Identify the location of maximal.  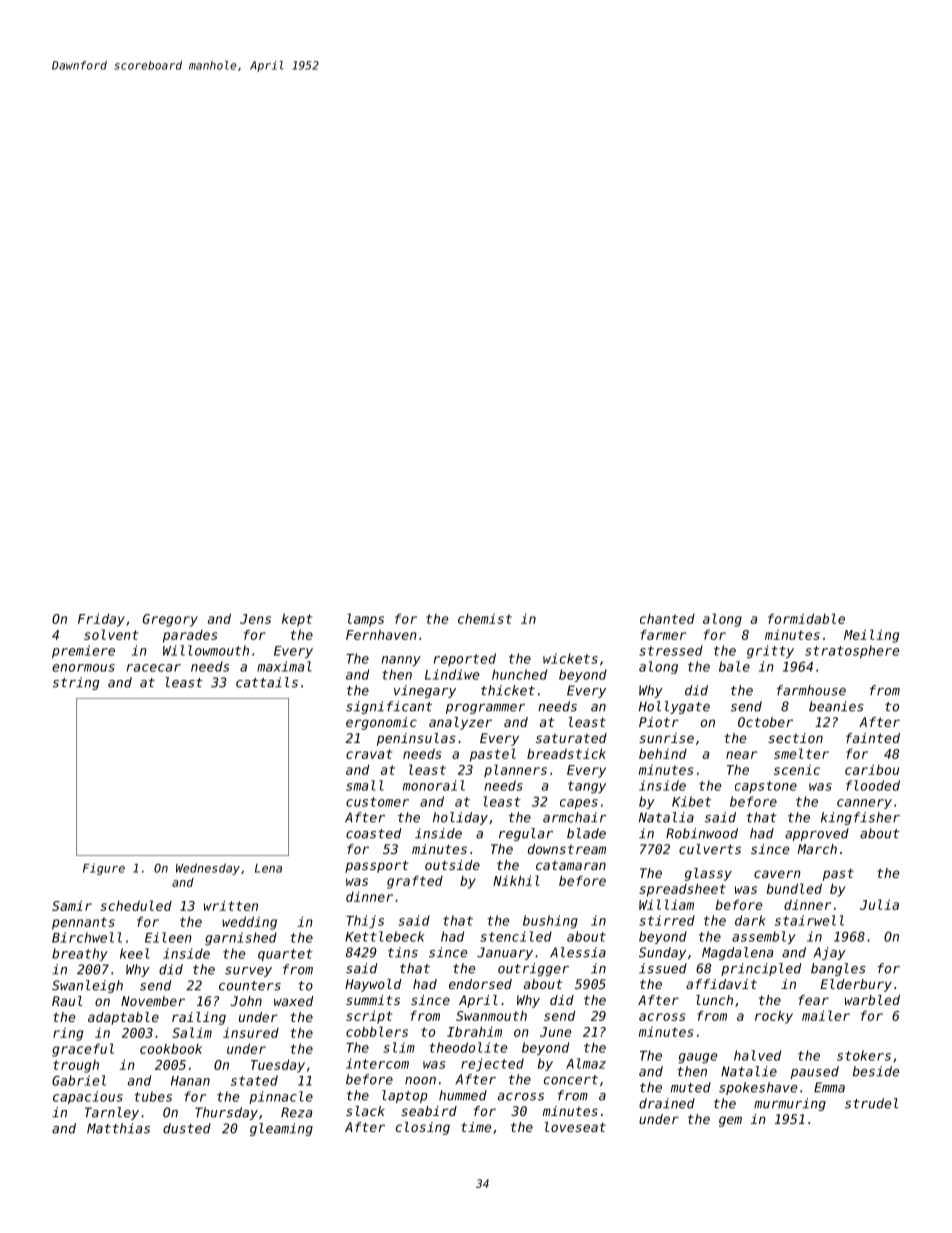
(284, 666).
